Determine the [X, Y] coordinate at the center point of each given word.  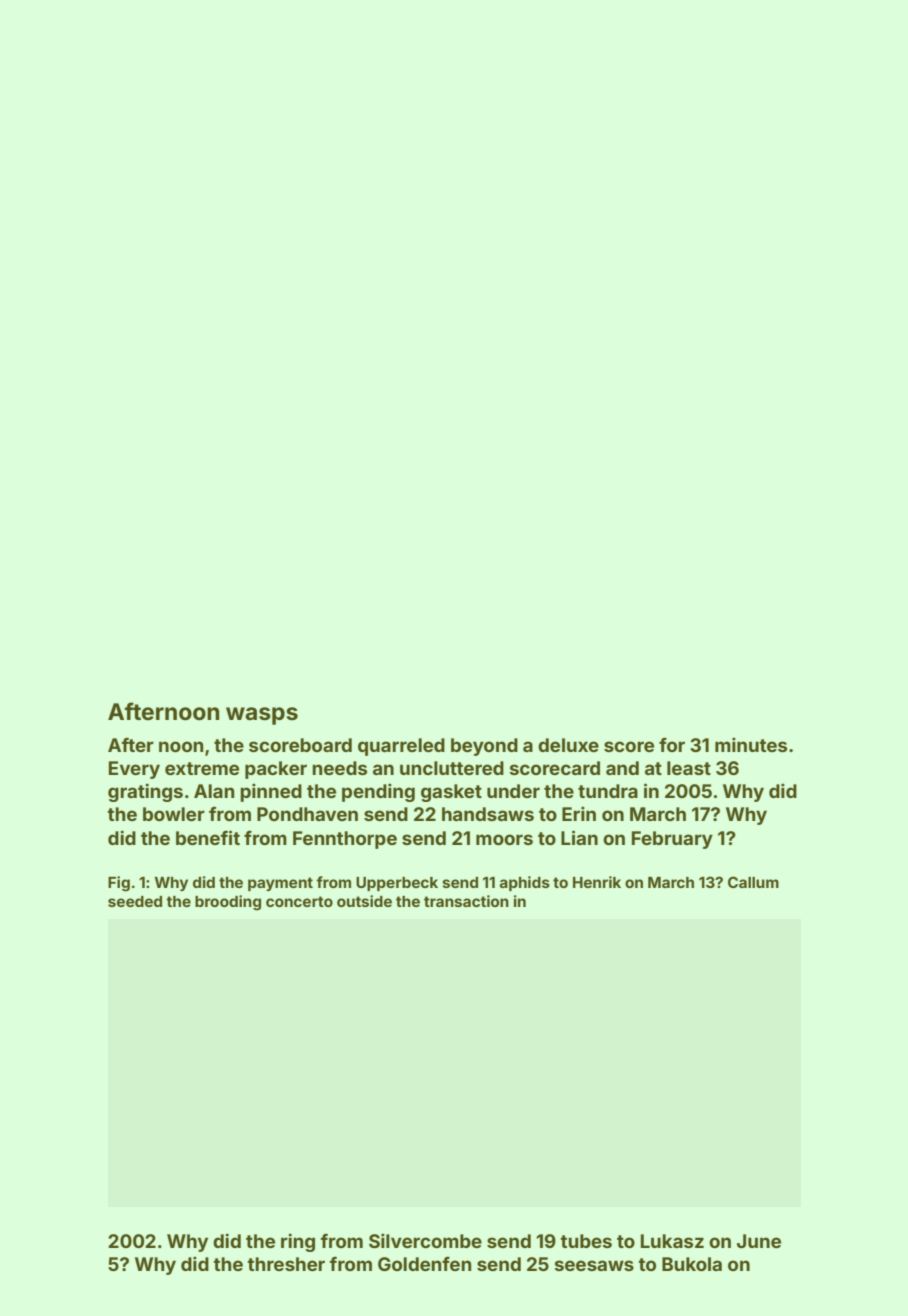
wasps [262, 716]
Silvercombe [425, 1240]
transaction [466, 901]
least [689, 768]
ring [298, 1242]
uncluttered [452, 768]
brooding [228, 903]
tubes [586, 1241]
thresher [286, 1264]
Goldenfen [424, 1264]
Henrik [597, 882]
